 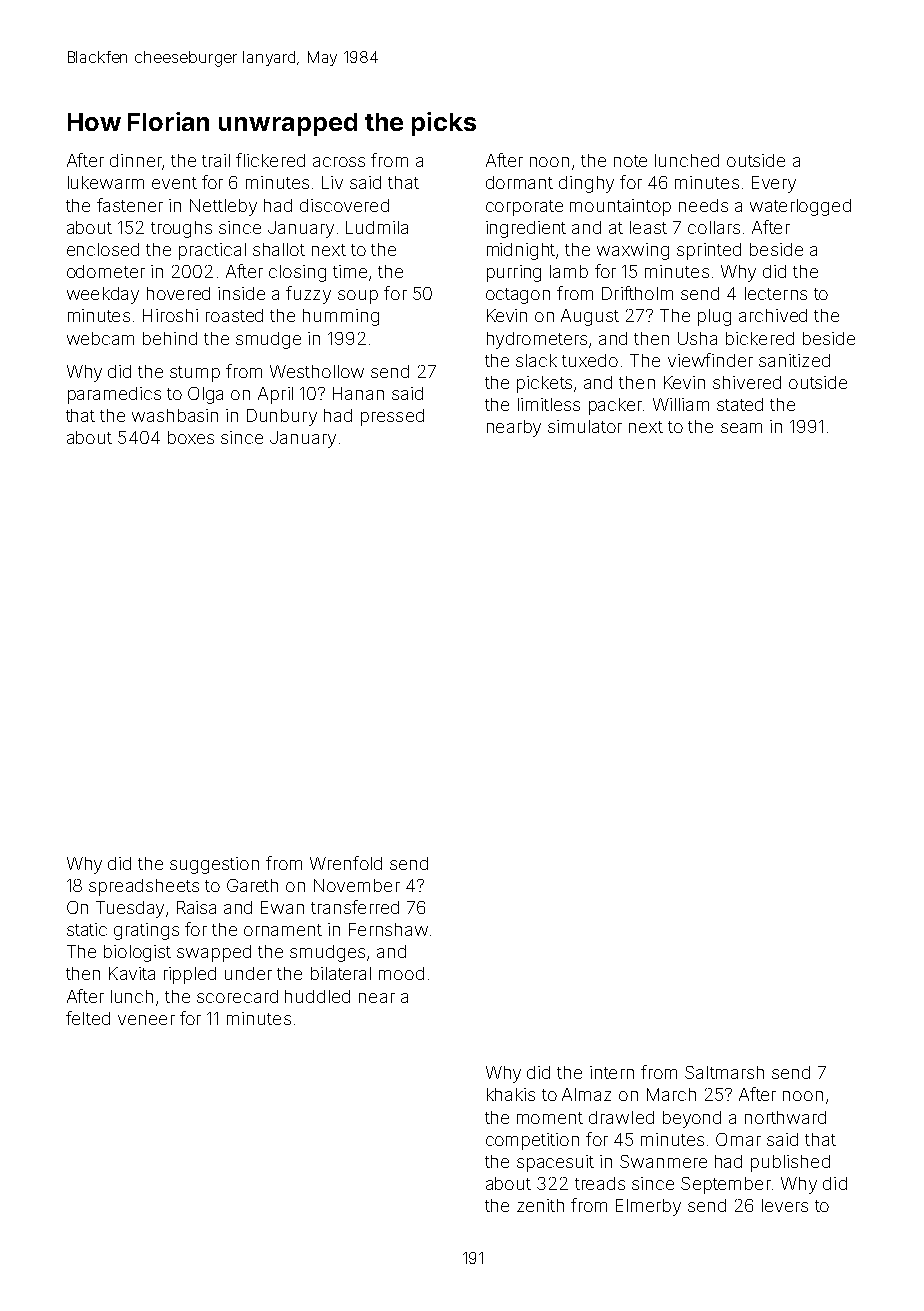 What do you see at coordinates (615, 406) in the screenshot?
I see `packer` at bounding box center [615, 406].
